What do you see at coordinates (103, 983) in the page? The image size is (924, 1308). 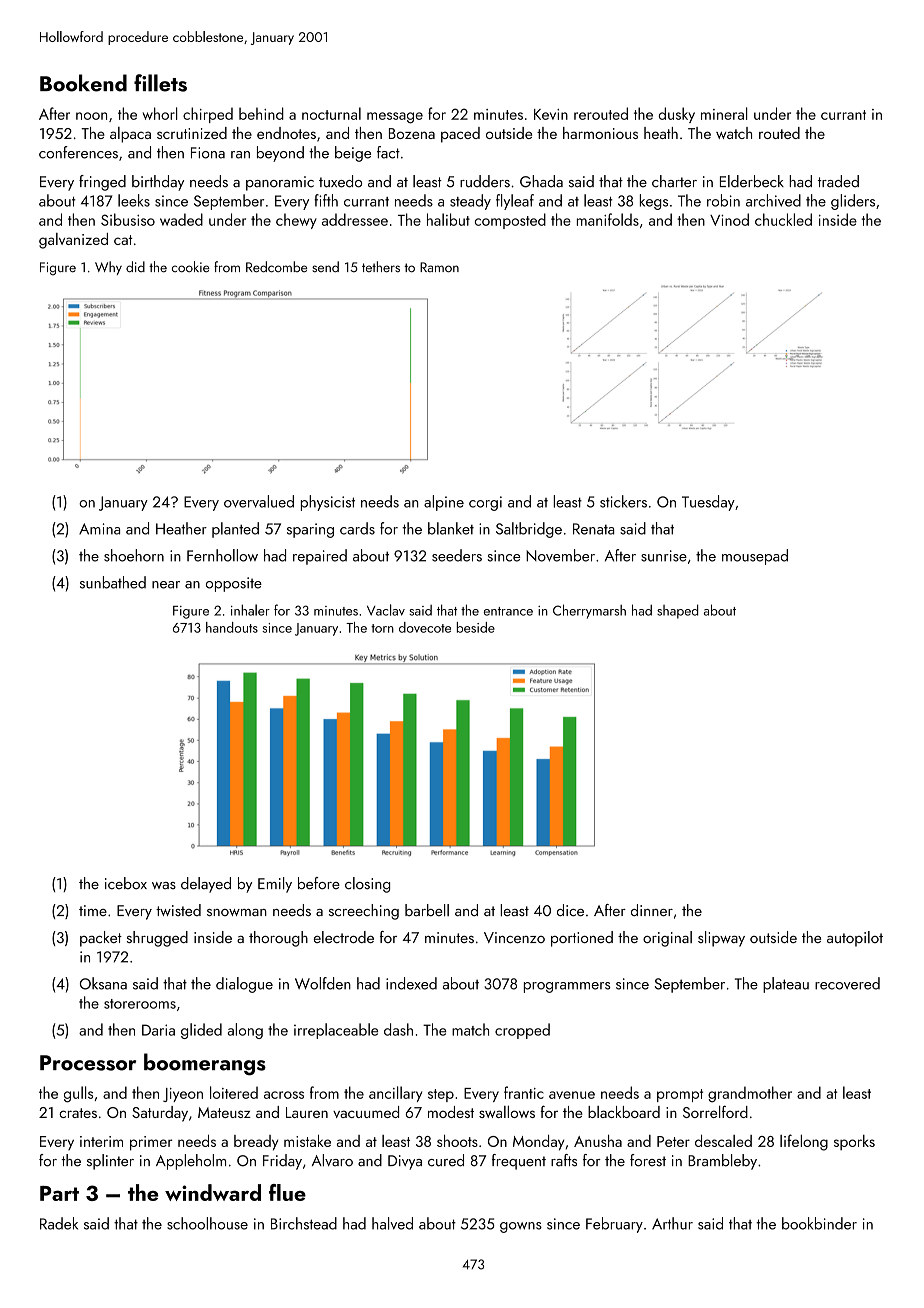 I see `Oksana` at bounding box center [103, 983].
